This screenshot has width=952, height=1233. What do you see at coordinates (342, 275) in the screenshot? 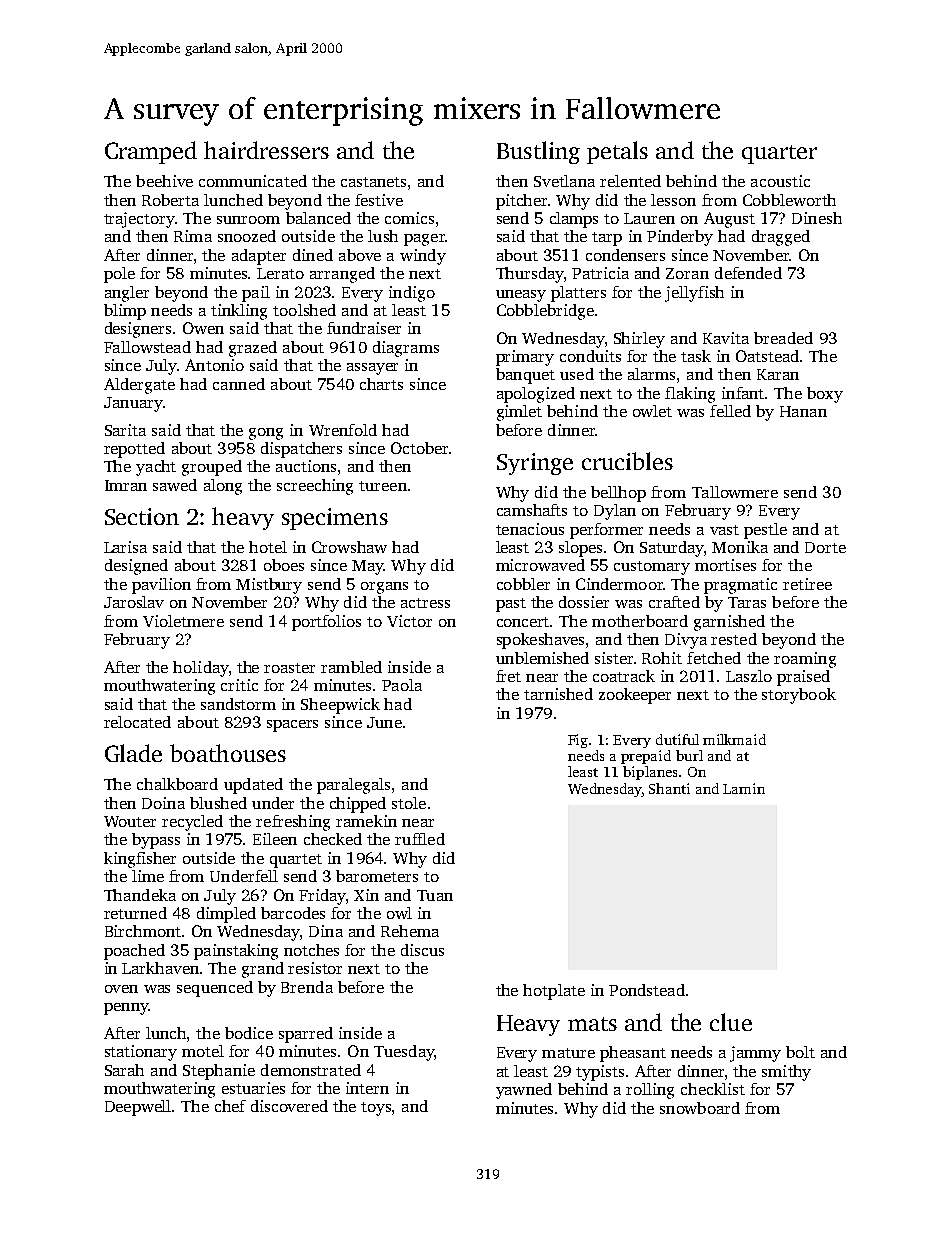
I see `arranged` at bounding box center [342, 275].
